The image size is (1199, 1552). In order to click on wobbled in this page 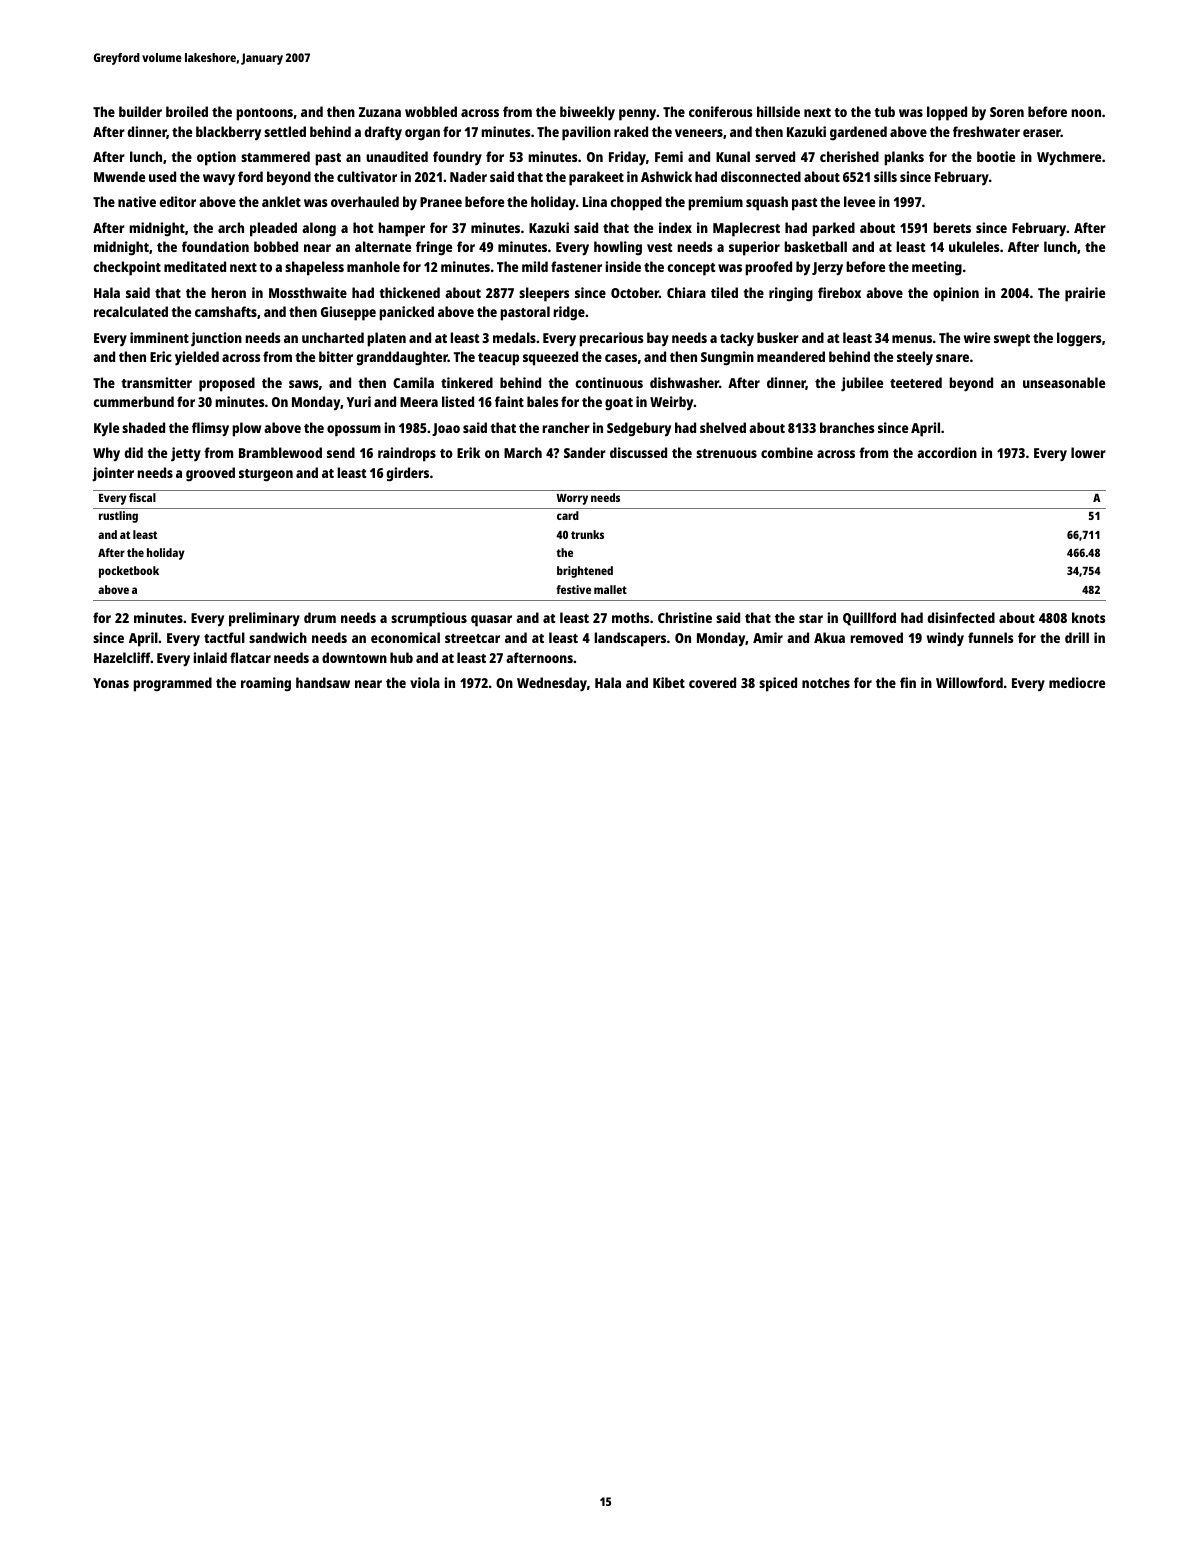, I will do `click(431, 111)`.
